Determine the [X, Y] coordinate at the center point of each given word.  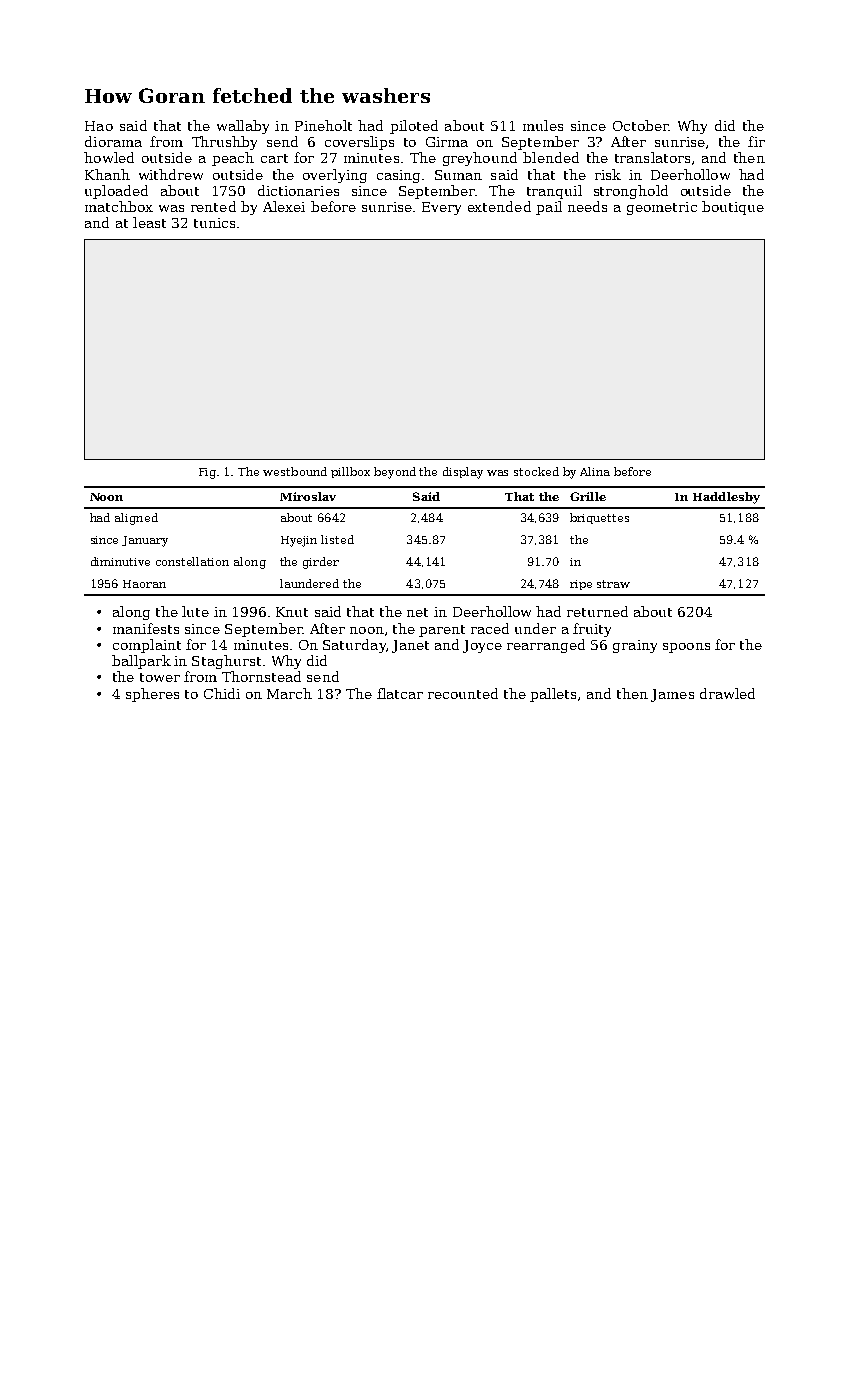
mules [543, 125]
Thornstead [261, 676]
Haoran [144, 584]
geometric [662, 208]
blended [551, 157]
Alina [595, 471]
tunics [214, 223]
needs [587, 206]
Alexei [284, 206]
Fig [207, 473]
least [149, 222]
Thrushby [224, 143]
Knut [292, 612]
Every [441, 208]
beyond [395, 473]
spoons [686, 648]
